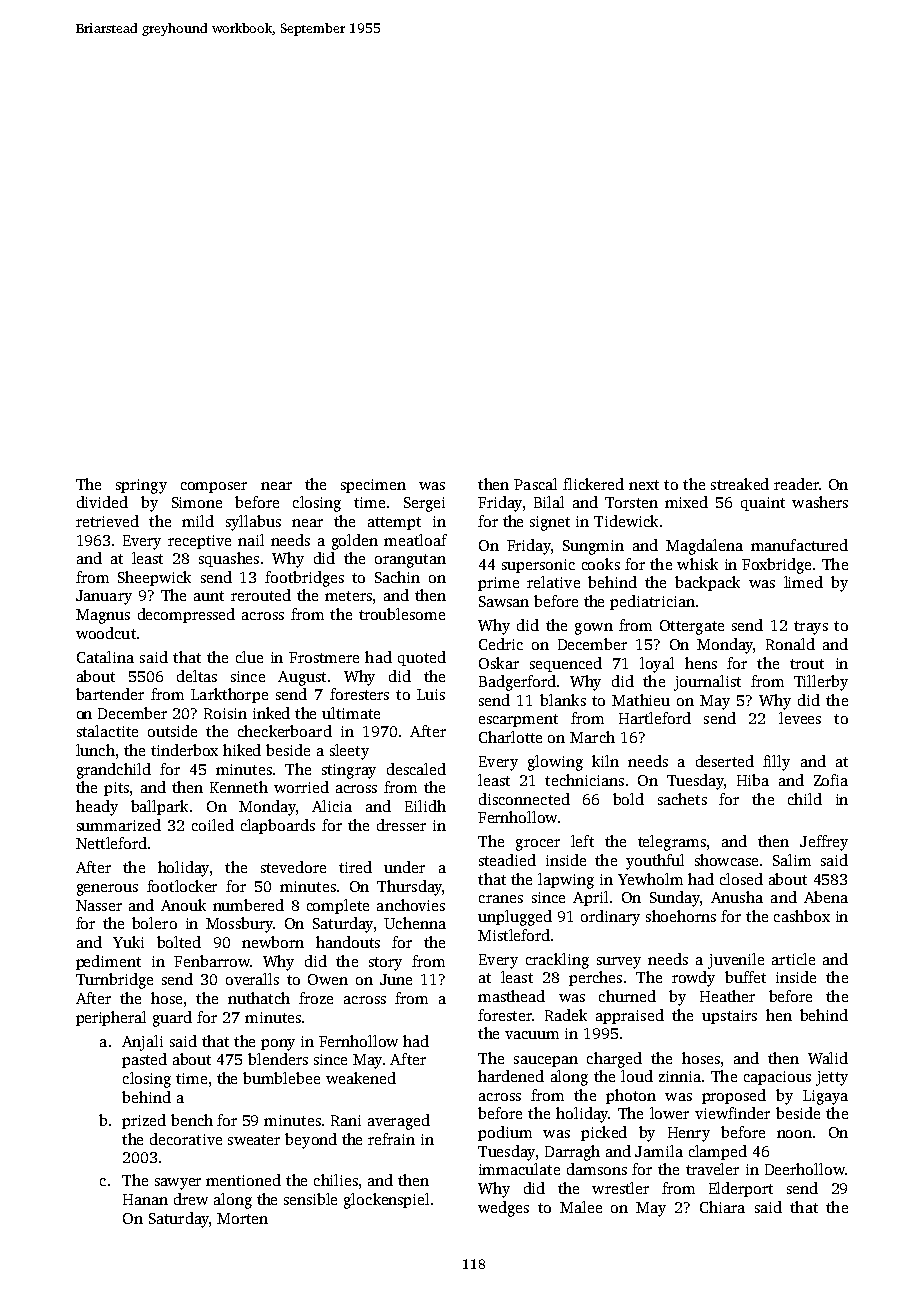  I want to click on June, so click(396, 979).
